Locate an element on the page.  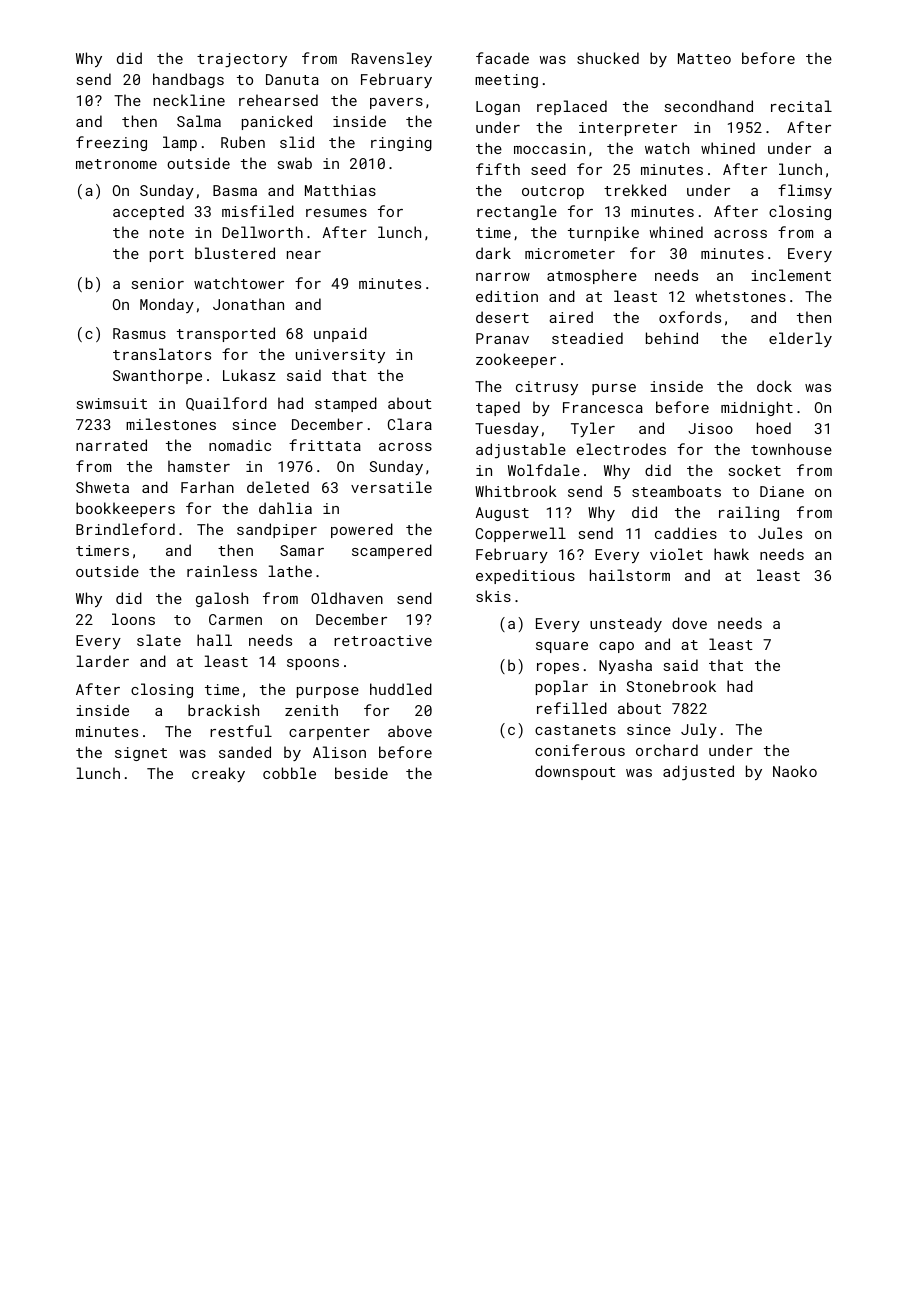
Basma is located at coordinates (235, 190).
